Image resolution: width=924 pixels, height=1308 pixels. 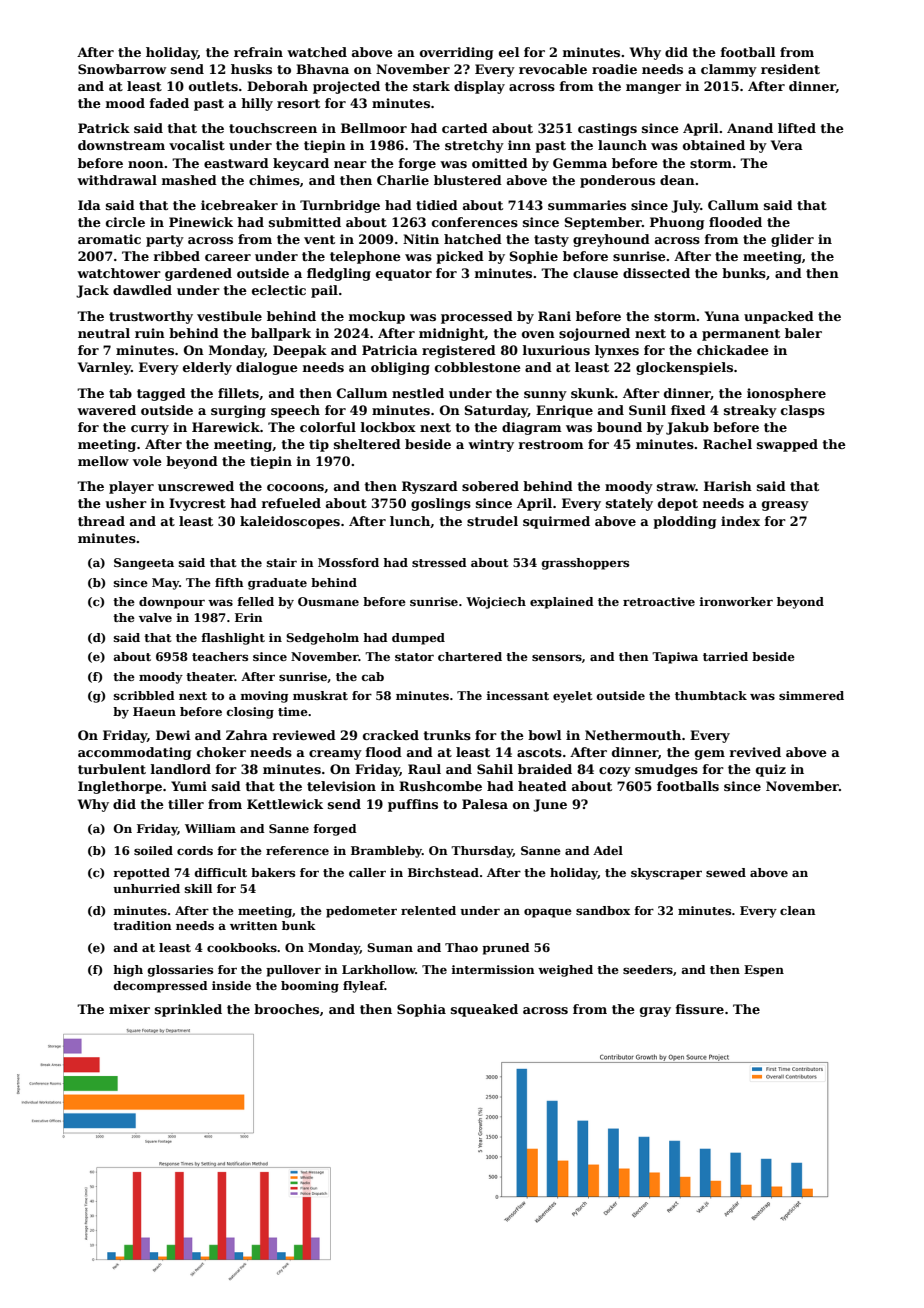 What do you see at coordinates (142, 925) in the screenshot?
I see `tradition` at bounding box center [142, 925].
